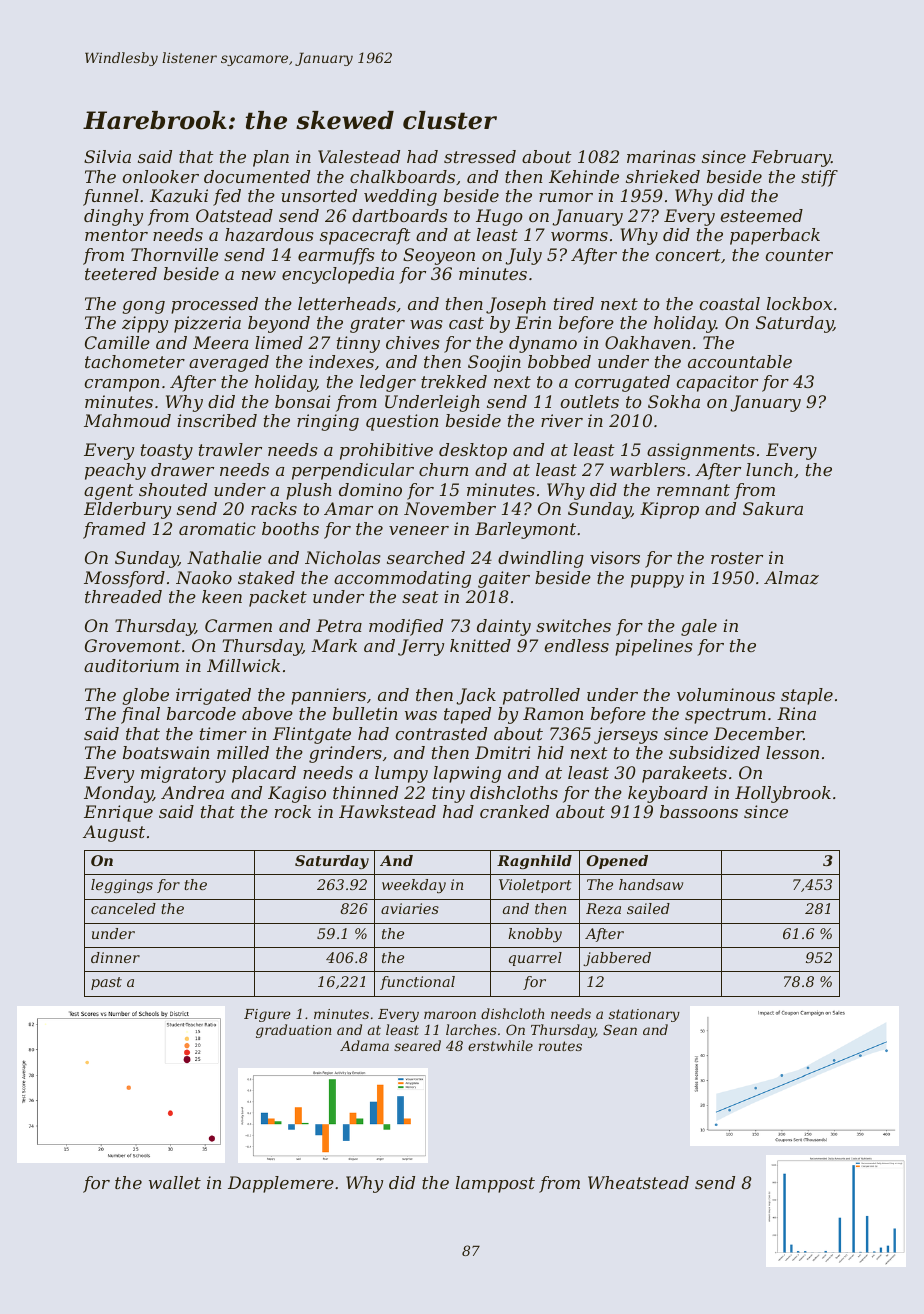  Describe the element at coordinates (566, 197) in the screenshot. I see `rumor` at that location.
